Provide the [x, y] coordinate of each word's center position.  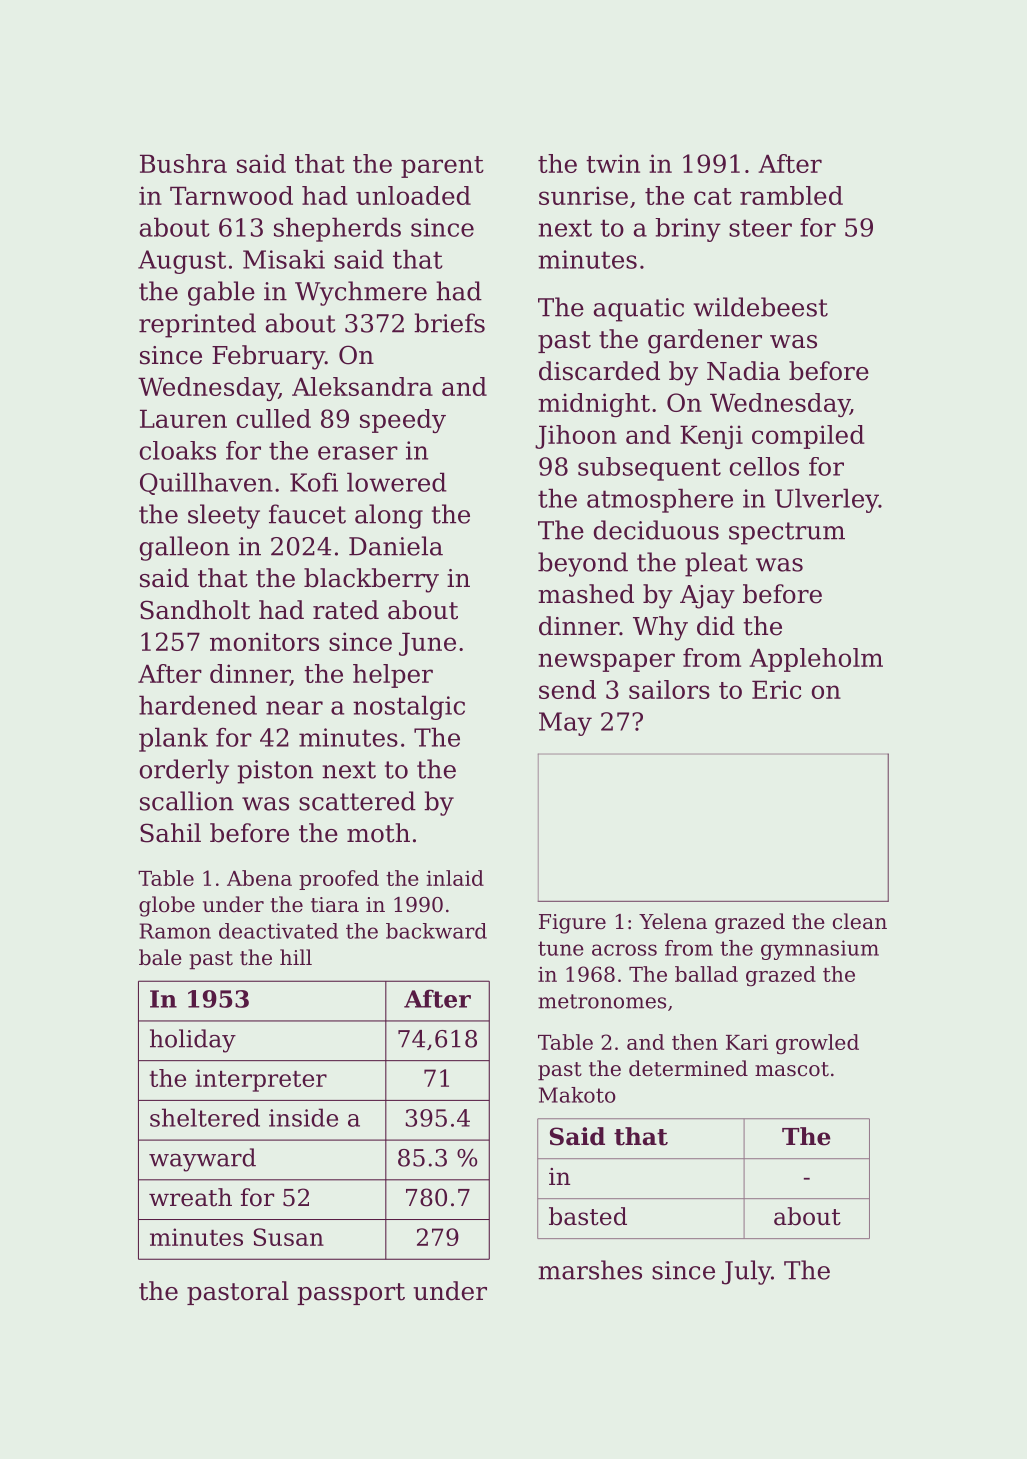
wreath [190, 1197]
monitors [264, 641]
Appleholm [816, 660]
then [695, 1042]
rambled [791, 195]
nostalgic [409, 707]
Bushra [183, 163]
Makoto [577, 1095]
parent [442, 167]
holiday [193, 1041]
